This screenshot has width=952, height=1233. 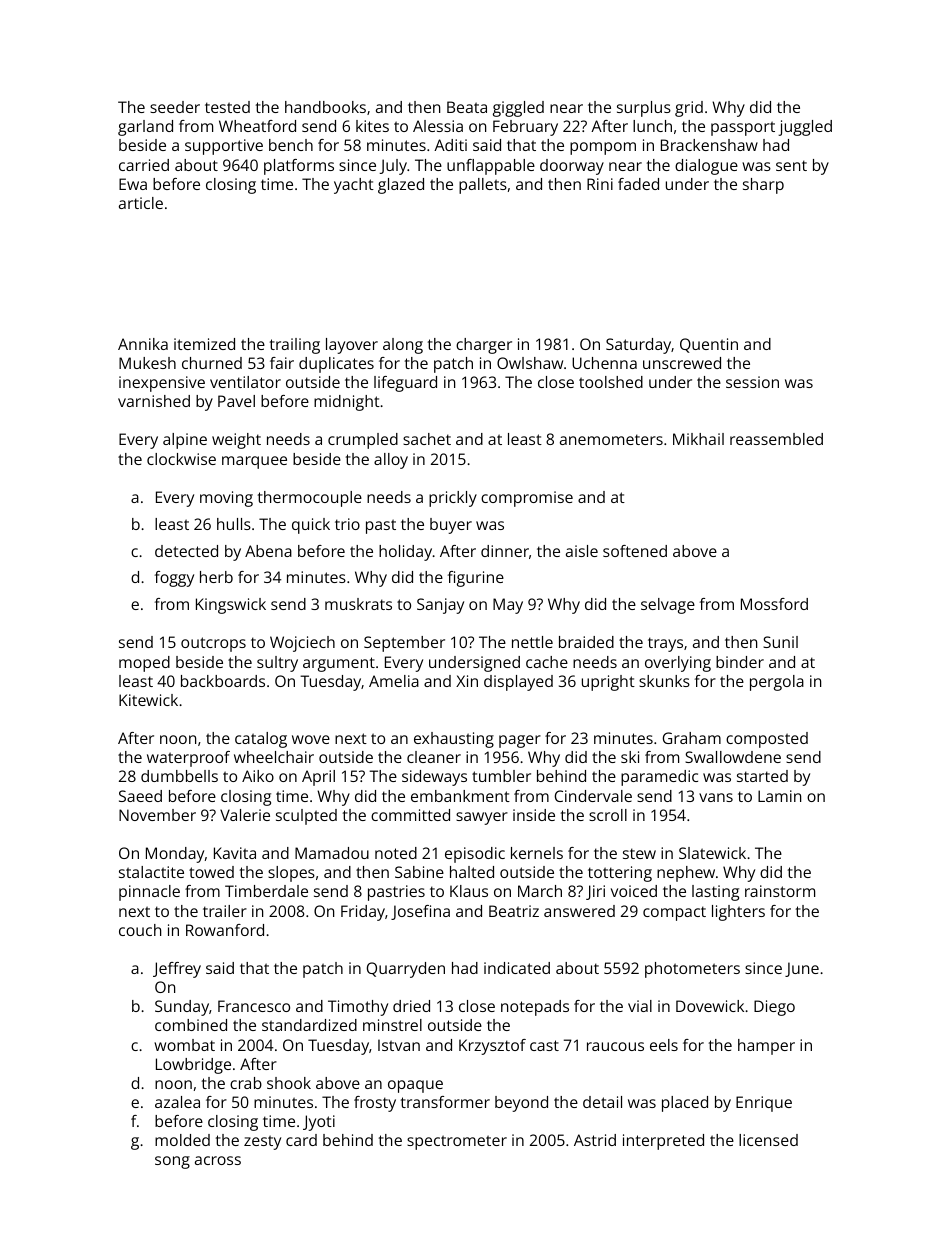 I want to click on across, so click(x=218, y=1160).
